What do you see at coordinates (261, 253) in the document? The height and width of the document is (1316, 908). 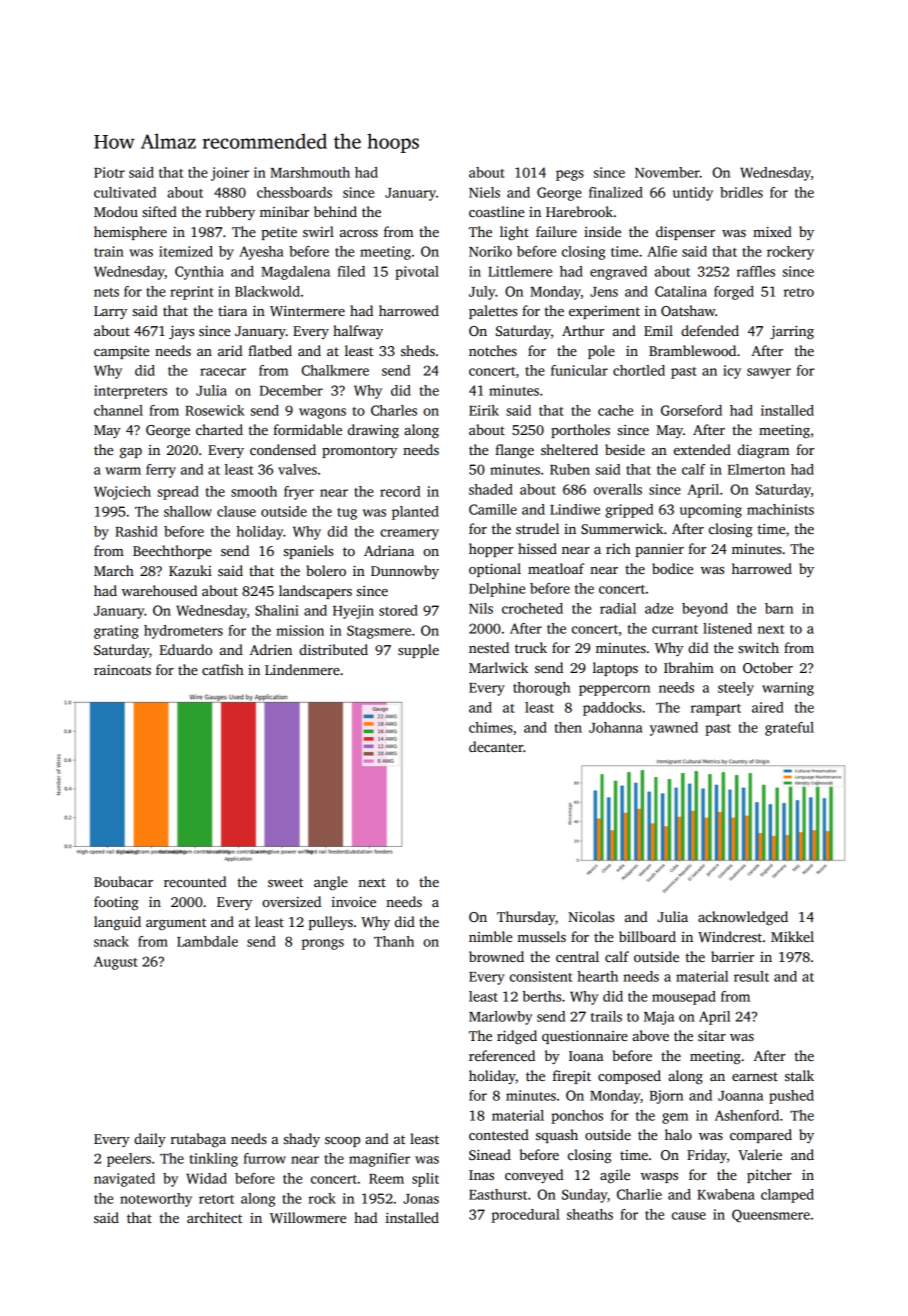 I see `Ayesha` at bounding box center [261, 253].
